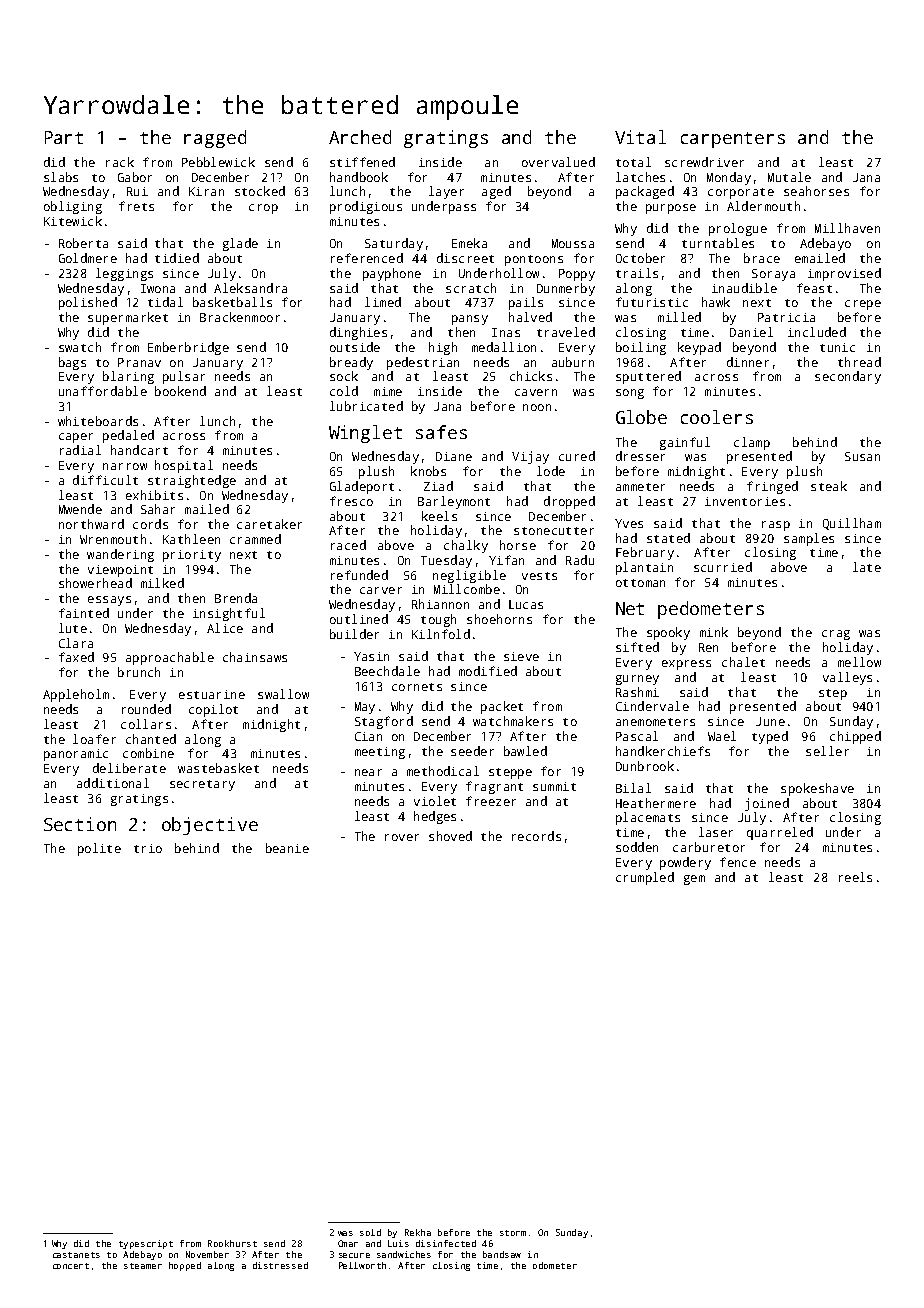 This image has width=924, height=1308. Describe the element at coordinates (232, 1243) in the image. I see `Rookhurst` at that location.
